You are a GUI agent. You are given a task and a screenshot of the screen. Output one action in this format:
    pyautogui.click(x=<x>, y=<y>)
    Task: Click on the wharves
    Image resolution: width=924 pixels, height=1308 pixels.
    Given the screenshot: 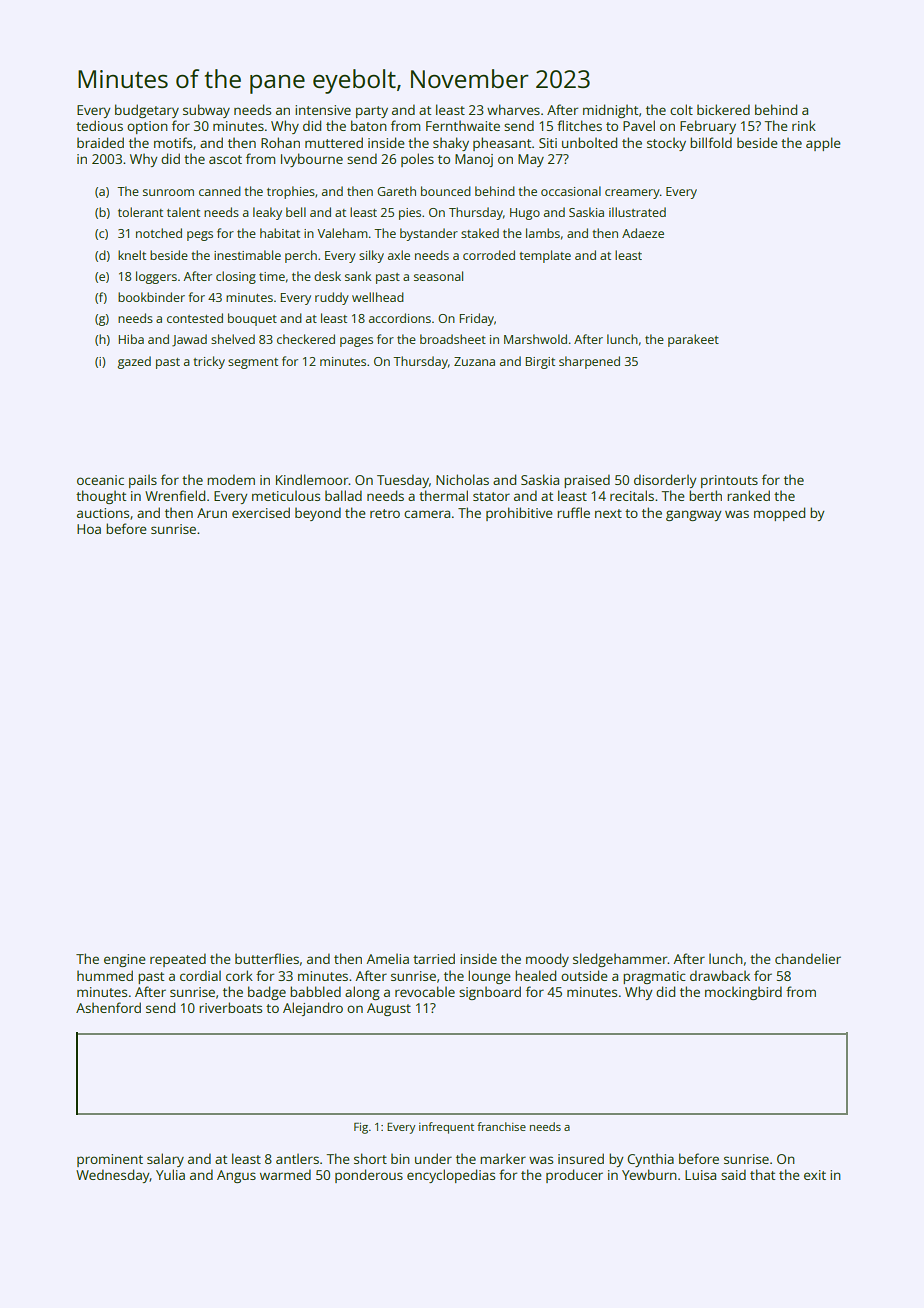 What is the action you would take?
    pyautogui.click(x=513, y=109)
